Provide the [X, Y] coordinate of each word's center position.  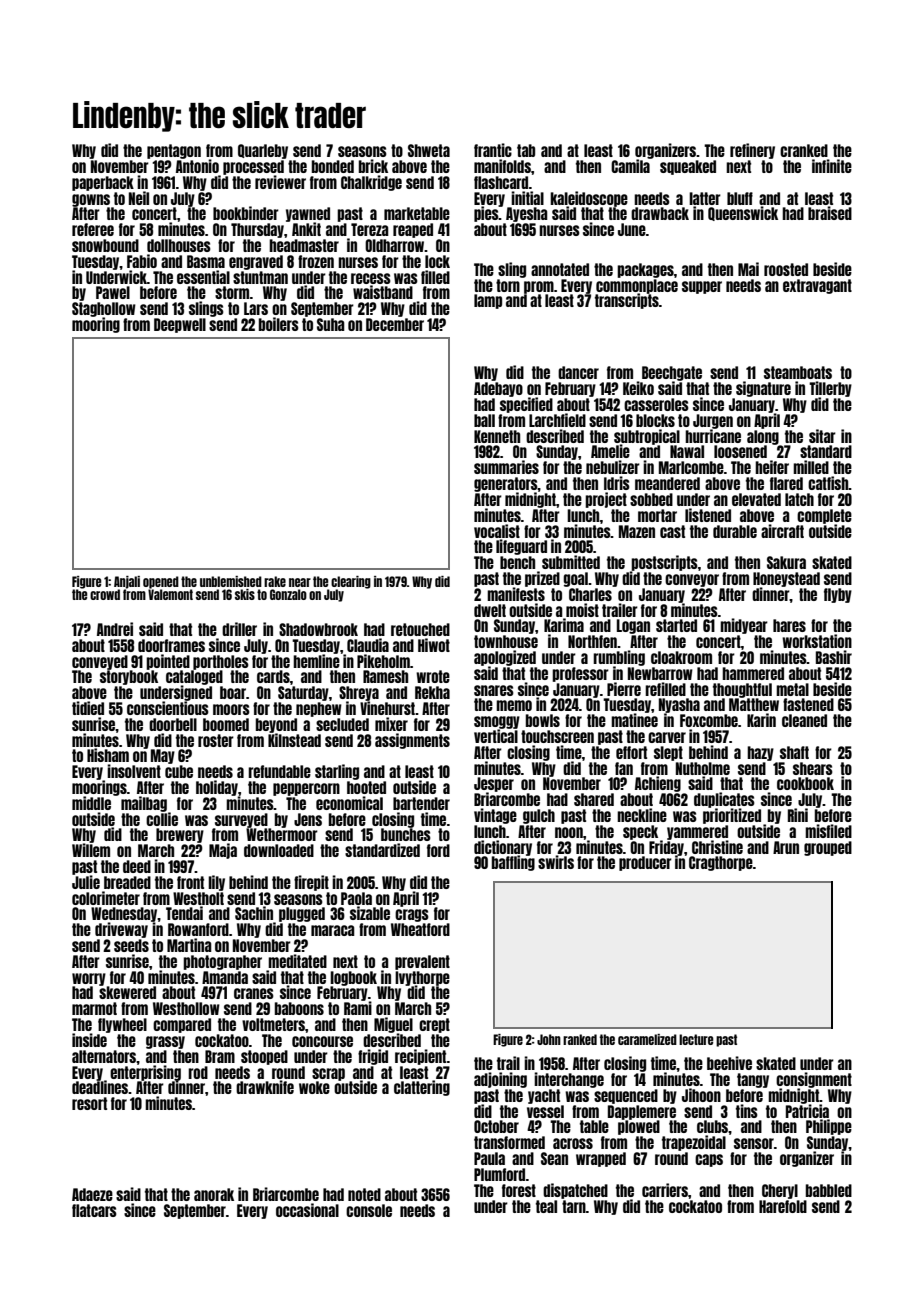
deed [137, 866]
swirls [556, 862]
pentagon [174, 151]
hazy [760, 753]
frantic [493, 150]
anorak [214, 1194]
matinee [634, 720]
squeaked [688, 167]
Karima [564, 625]
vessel [545, 1111]
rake [275, 581]
